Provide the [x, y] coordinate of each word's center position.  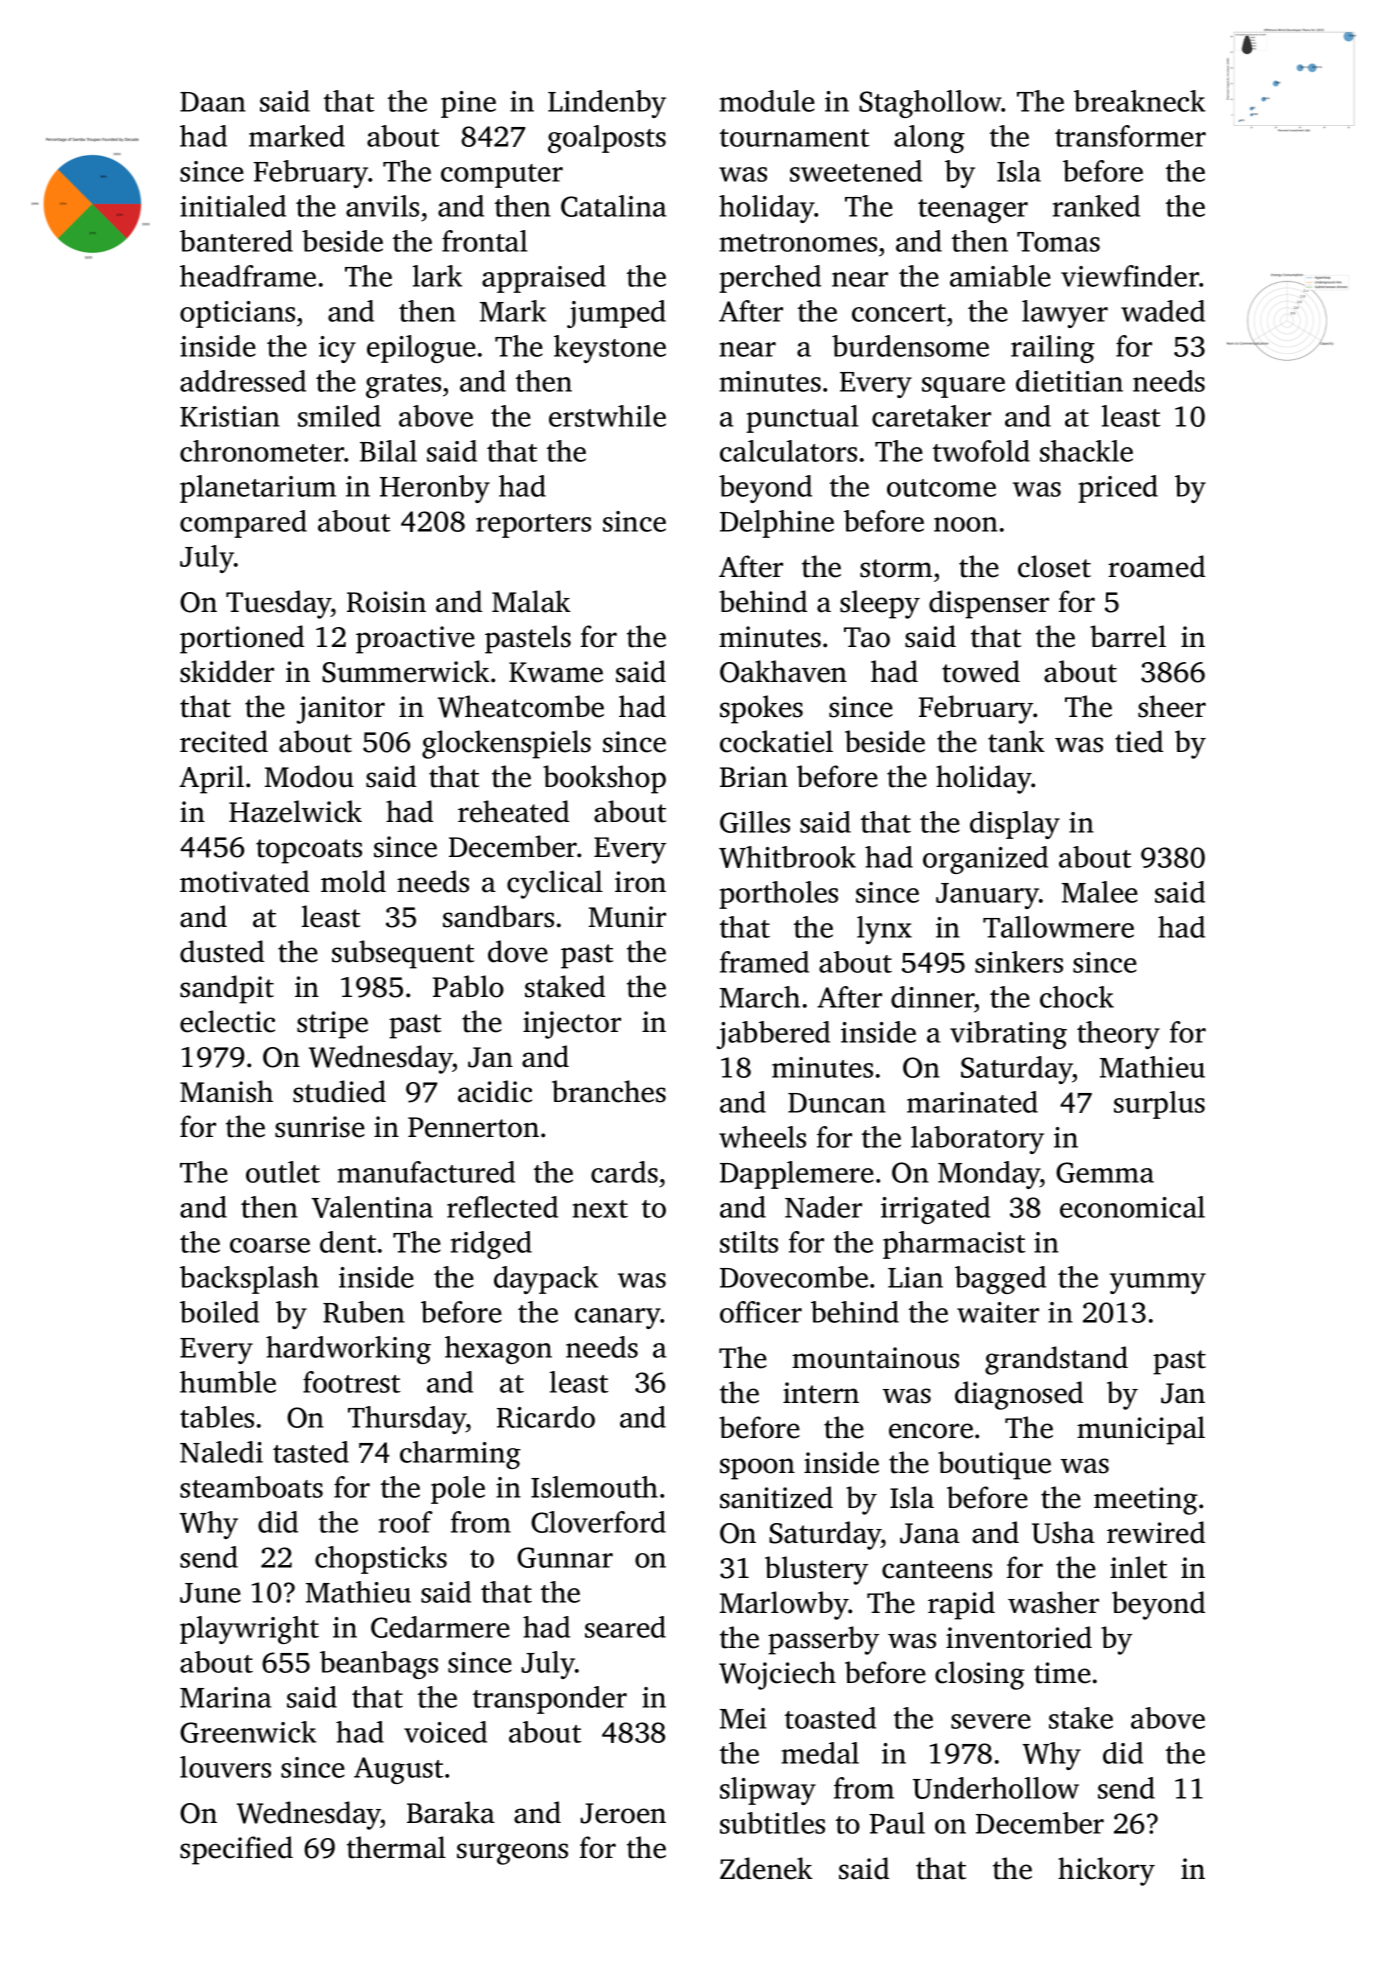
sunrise [320, 1127]
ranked [1096, 206]
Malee [1100, 892]
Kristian [230, 416]
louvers [225, 1767]
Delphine [777, 524]
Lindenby [607, 104]
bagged [1000, 1280]
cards [624, 1172]
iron [640, 882]
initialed [233, 206]
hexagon [498, 1350]
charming [460, 1455]
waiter [998, 1312]
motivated [244, 881]
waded [1163, 311]
